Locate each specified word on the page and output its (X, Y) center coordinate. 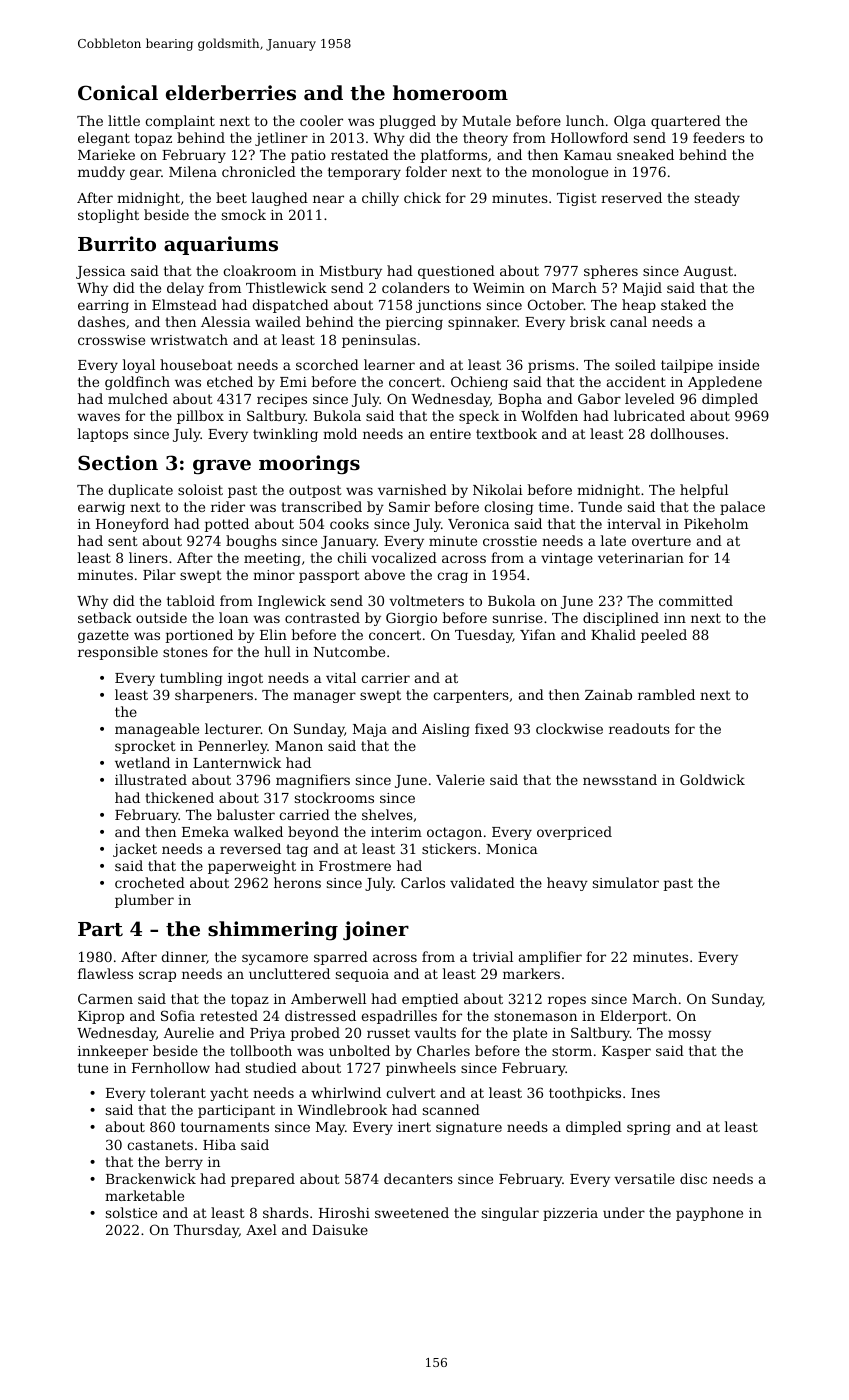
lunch (585, 120)
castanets (160, 1145)
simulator (626, 882)
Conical (118, 92)
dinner (184, 957)
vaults (435, 1032)
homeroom (450, 92)
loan (233, 617)
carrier (385, 678)
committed (696, 600)
